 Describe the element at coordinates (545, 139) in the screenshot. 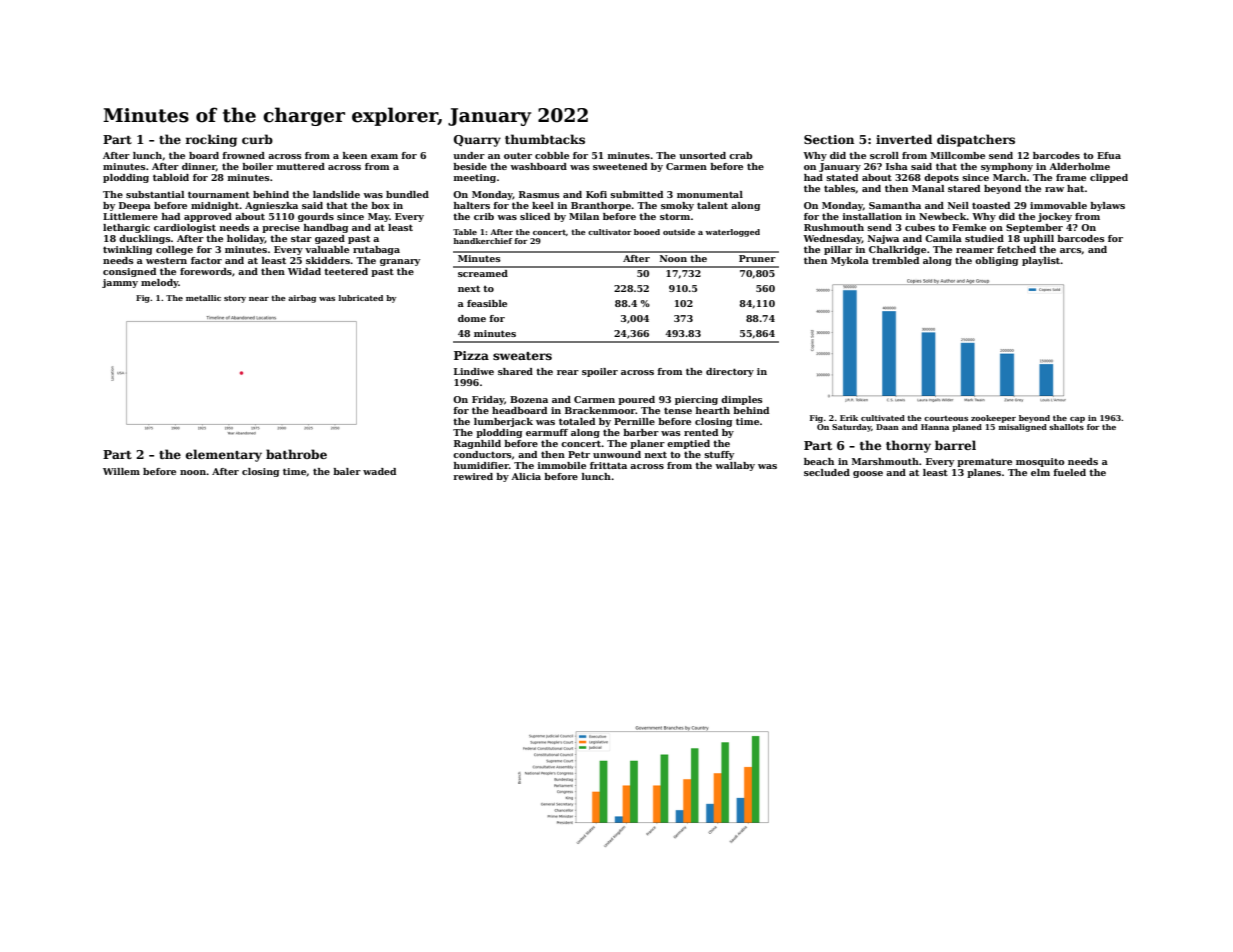

I see `thumbtacks` at that location.
